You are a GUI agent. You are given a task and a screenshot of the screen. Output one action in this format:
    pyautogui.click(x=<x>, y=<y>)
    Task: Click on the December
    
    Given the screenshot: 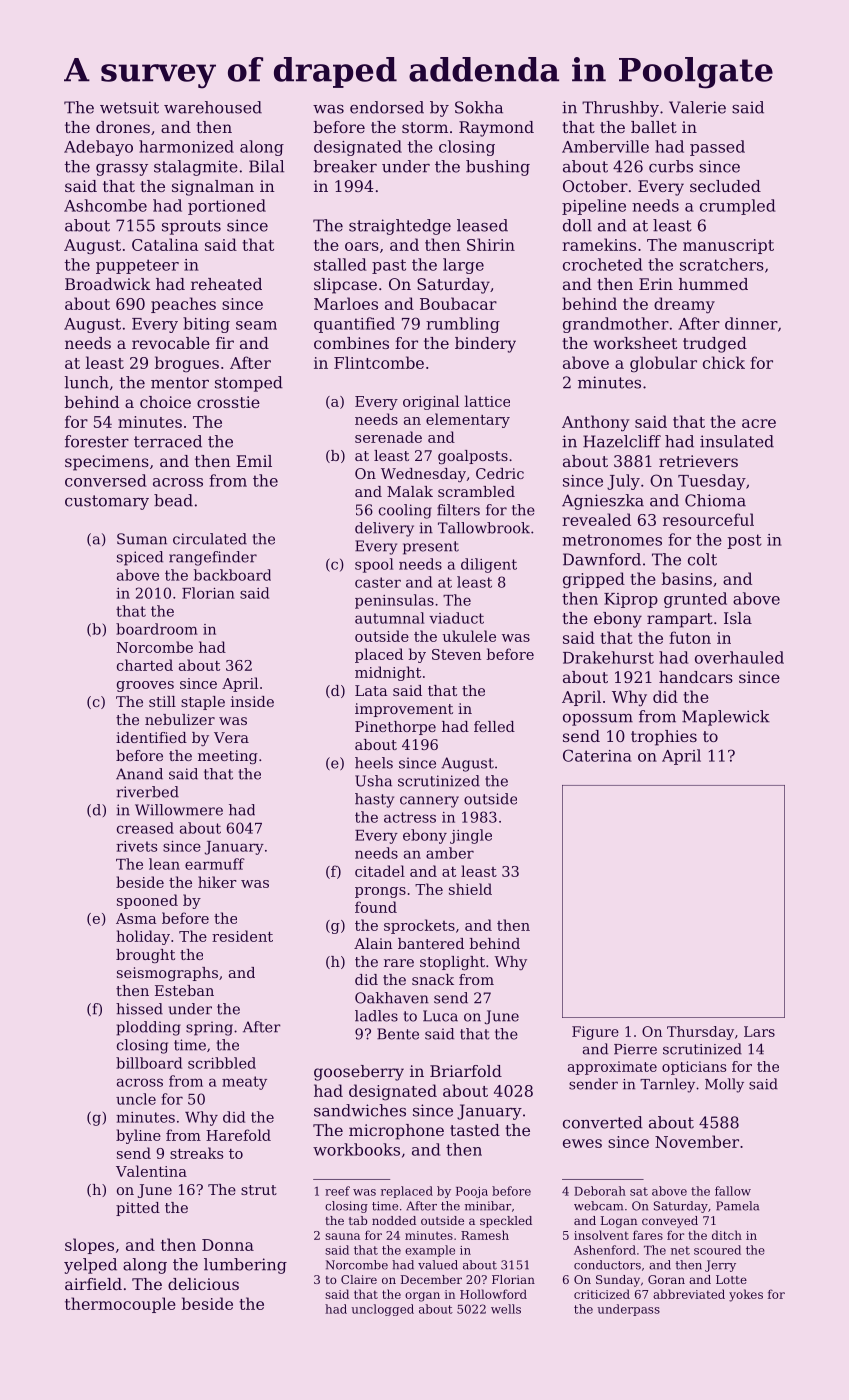 What is the action you would take?
    pyautogui.click(x=431, y=1279)
